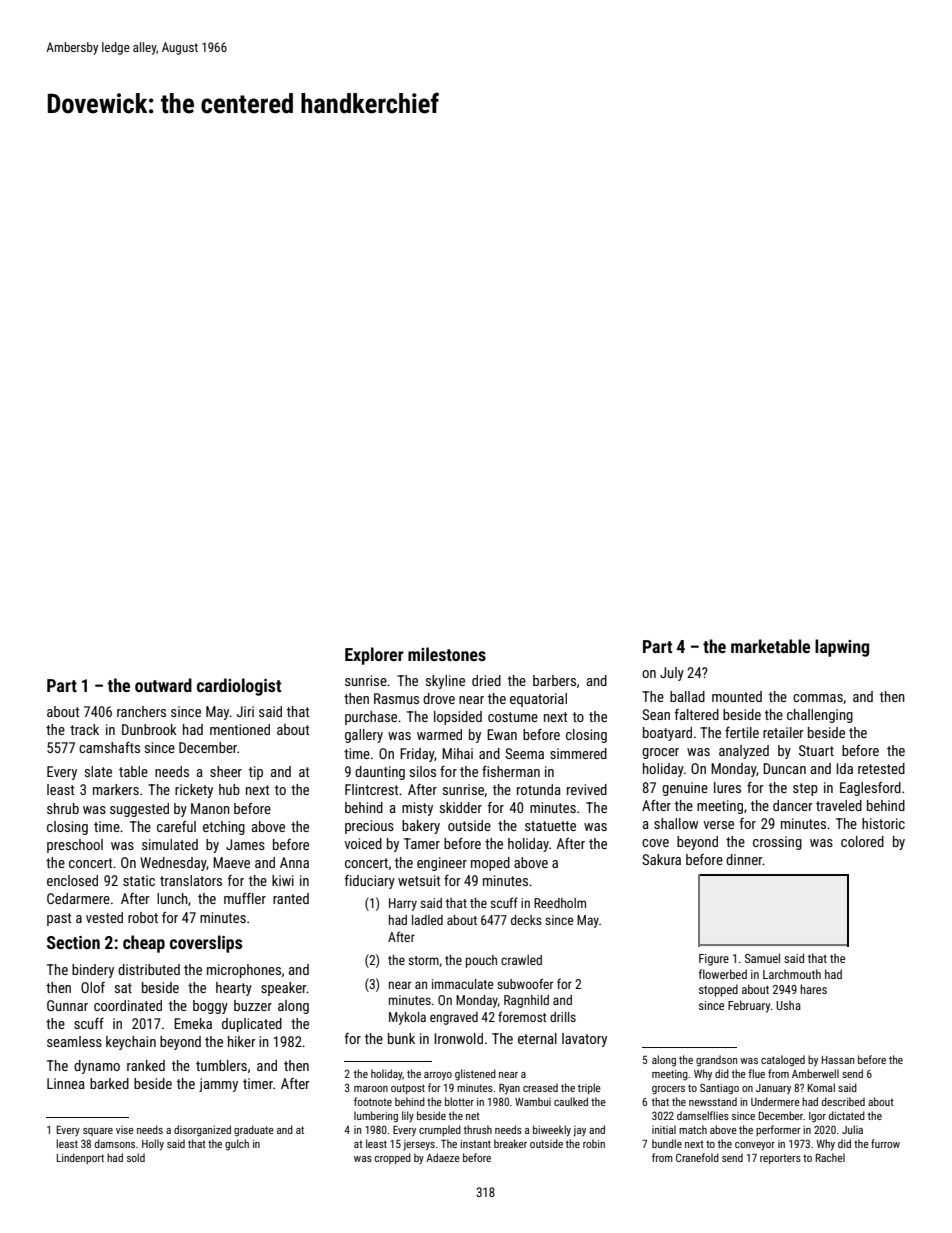 Image resolution: width=952 pixels, height=1233 pixels. What do you see at coordinates (818, 698) in the screenshot?
I see `commas` at bounding box center [818, 698].
